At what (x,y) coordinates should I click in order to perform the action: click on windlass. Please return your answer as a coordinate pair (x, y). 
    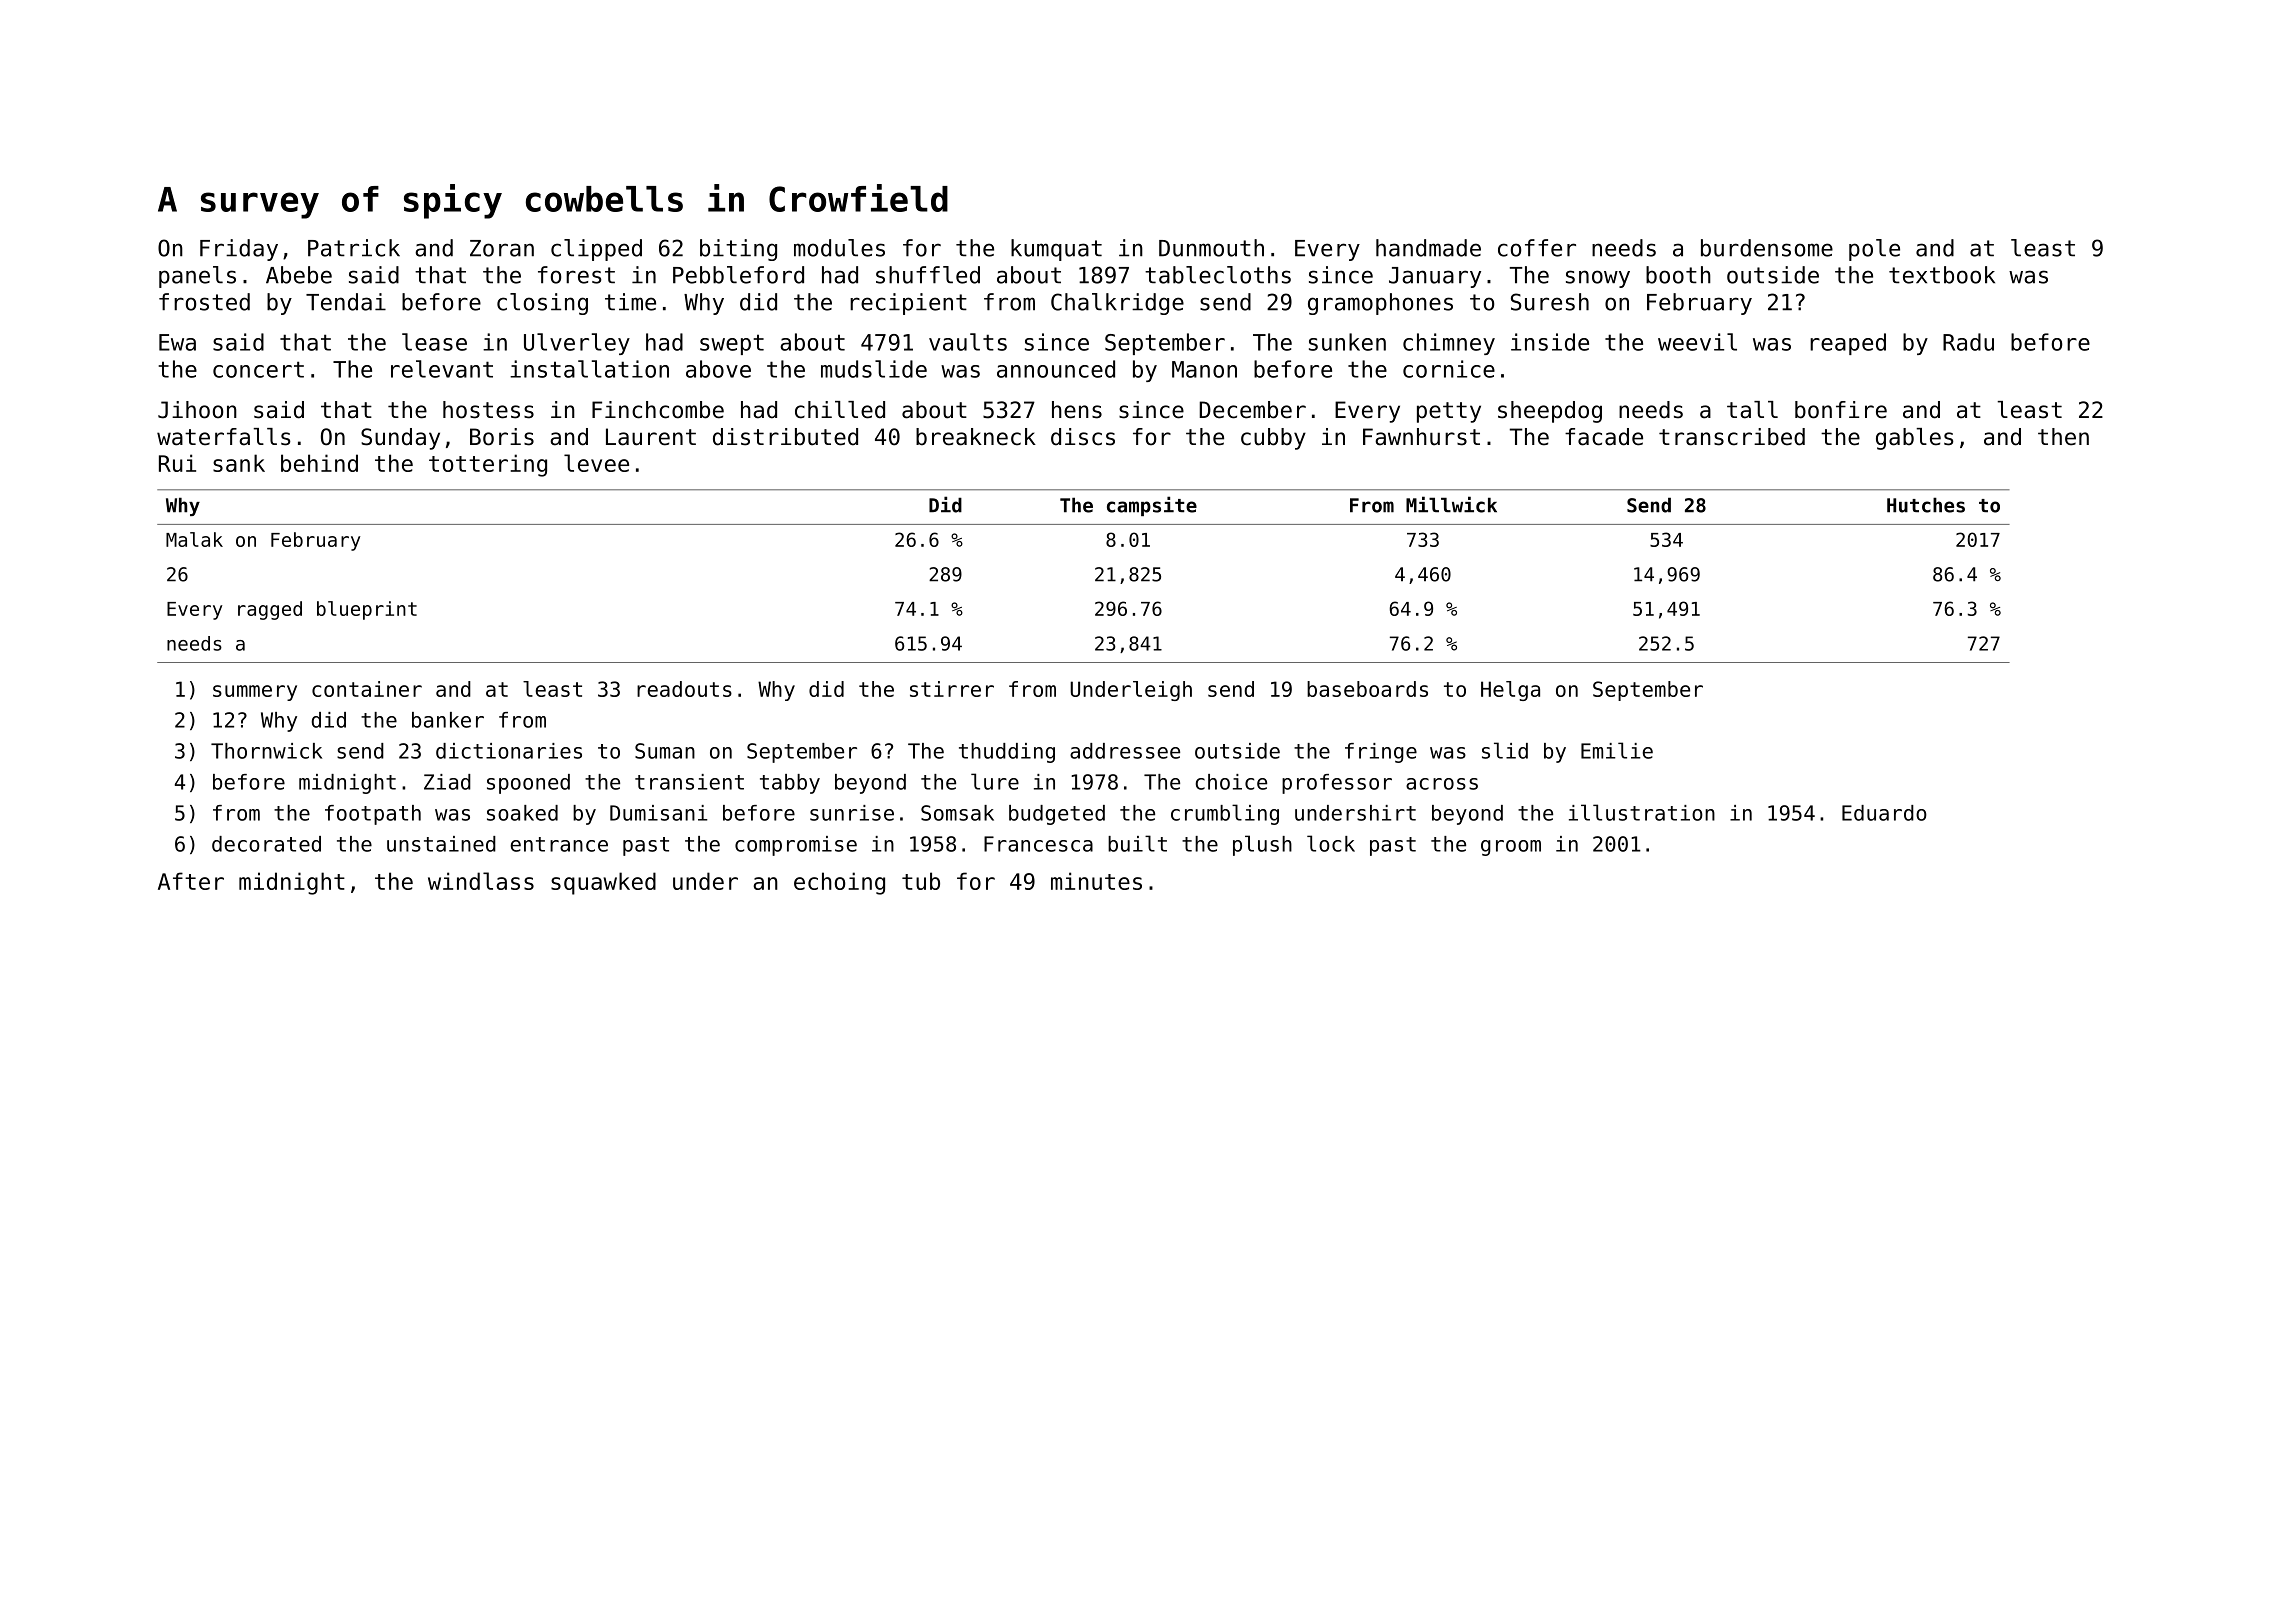
    Looking at the image, I should click on (481, 881).
